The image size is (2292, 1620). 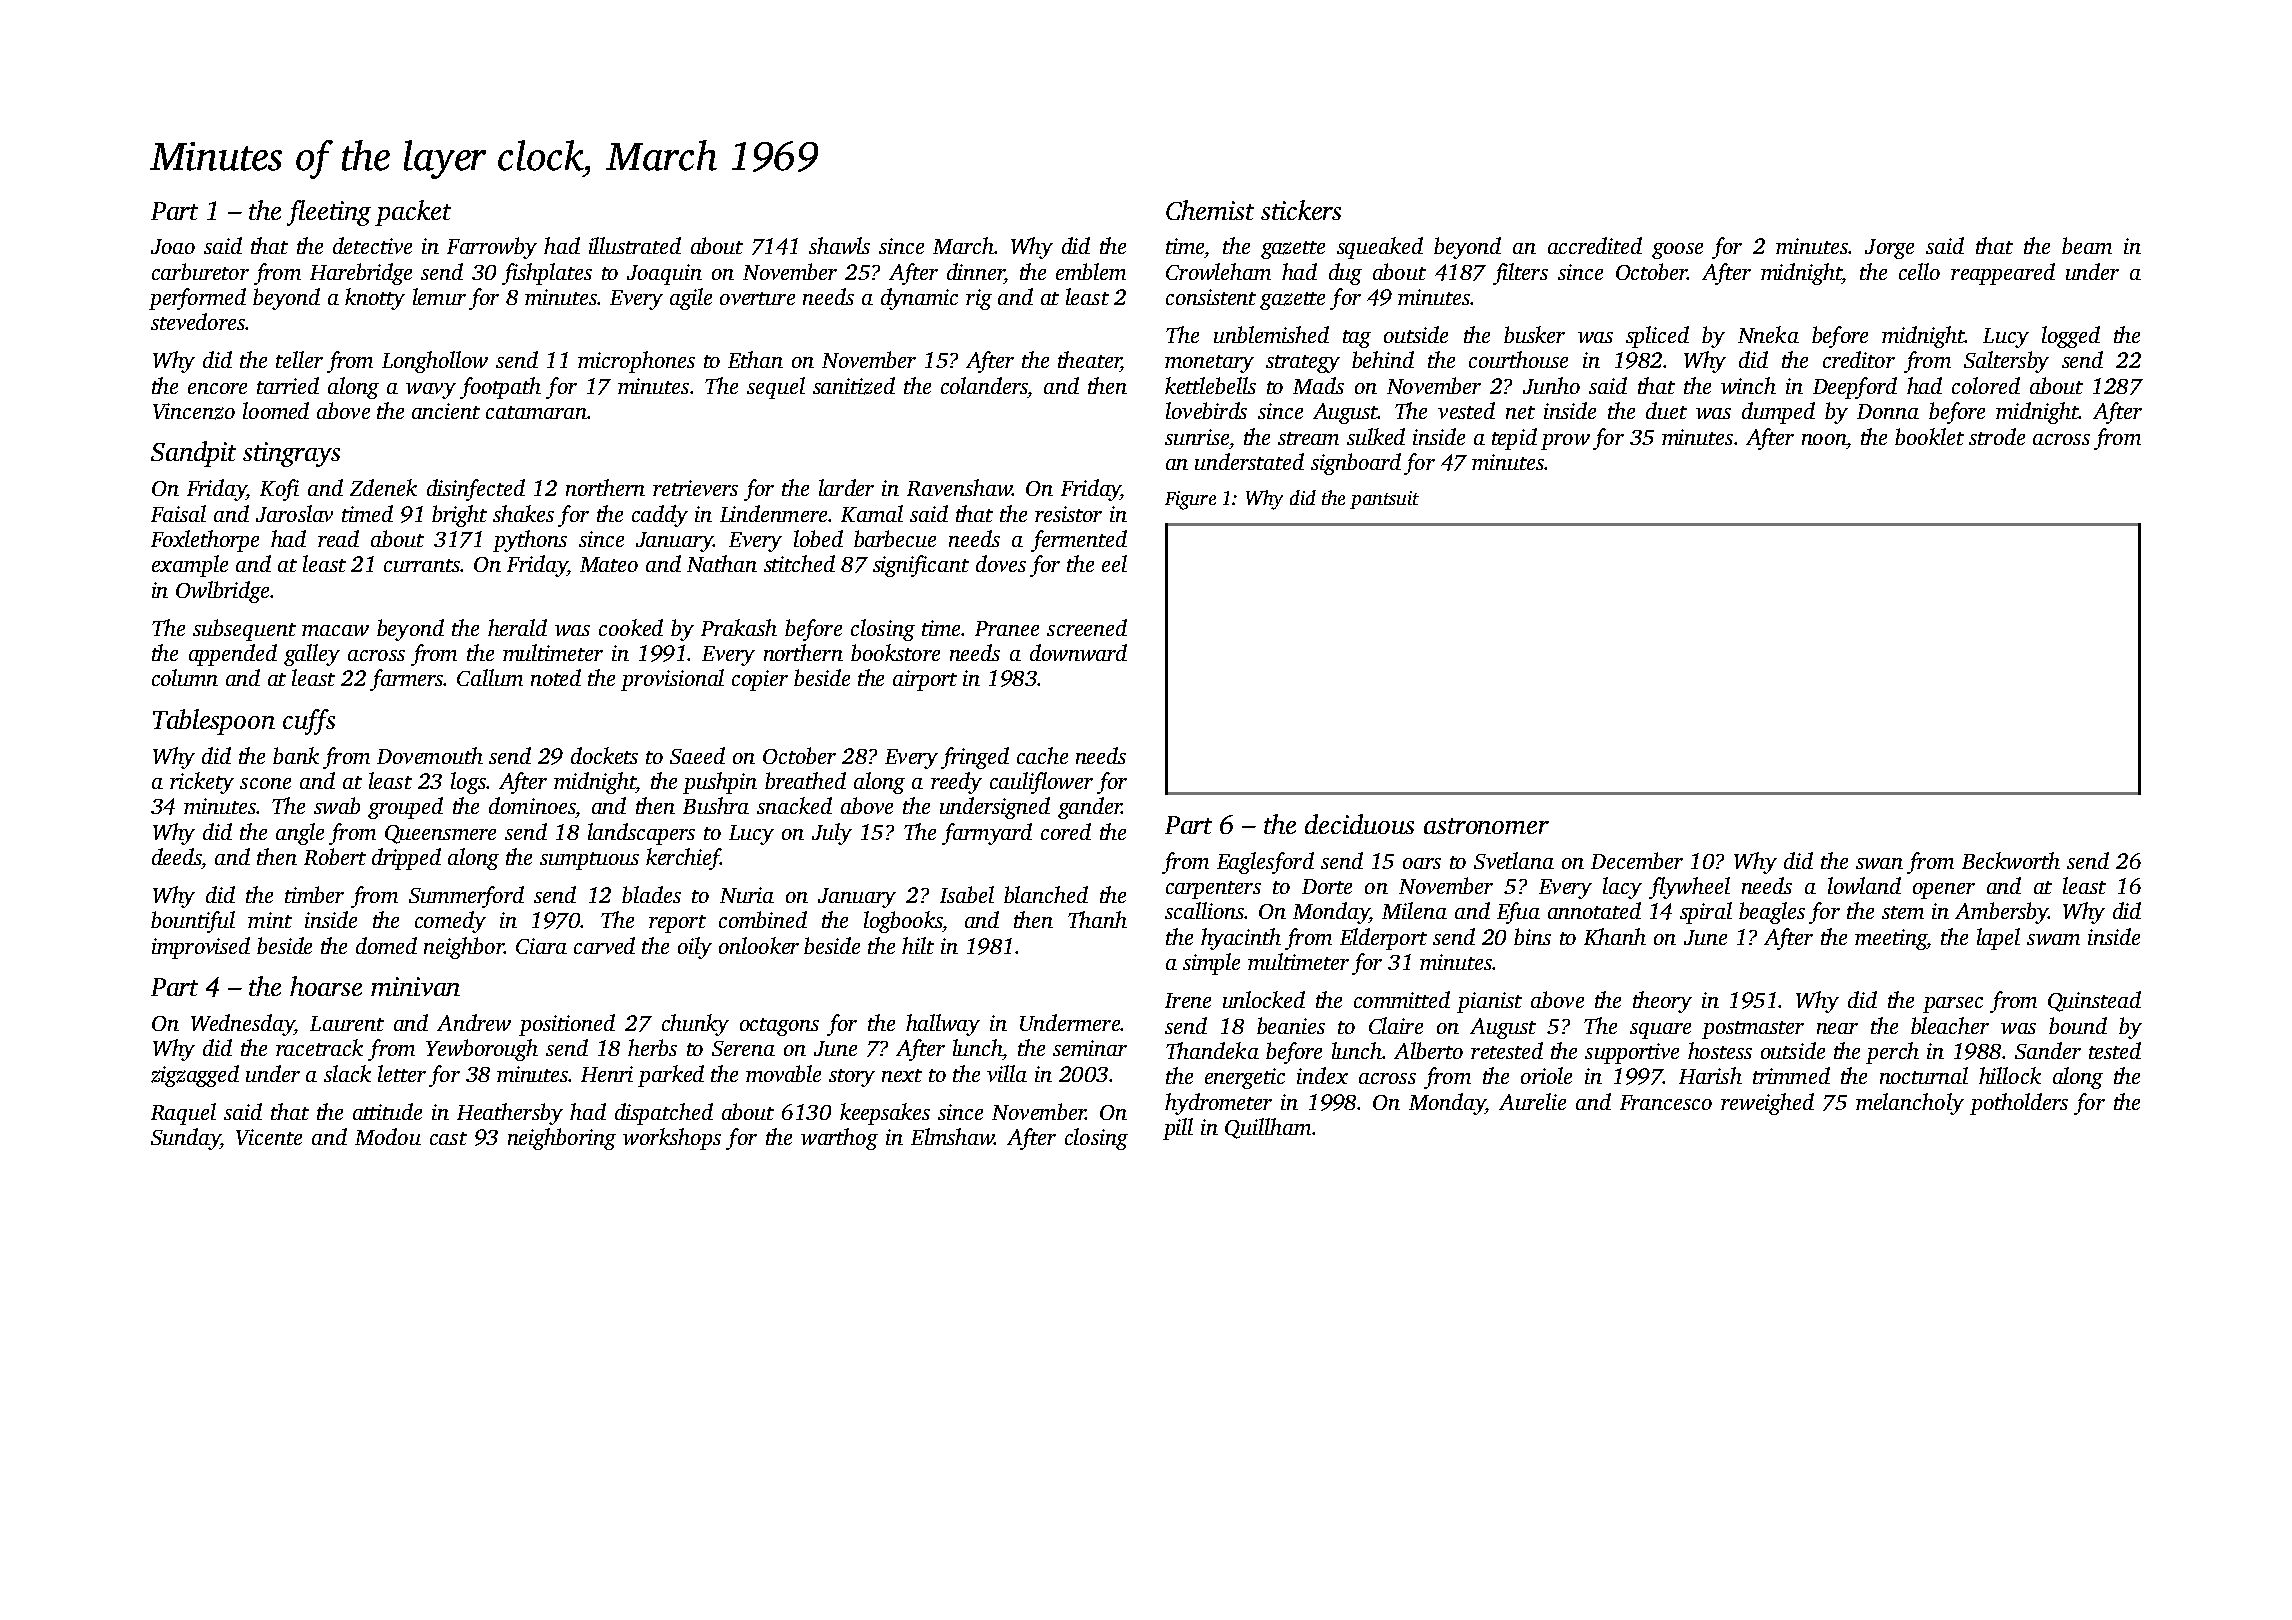 What do you see at coordinates (747, 895) in the document?
I see `Nuria` at bounding box center [747, 895].
